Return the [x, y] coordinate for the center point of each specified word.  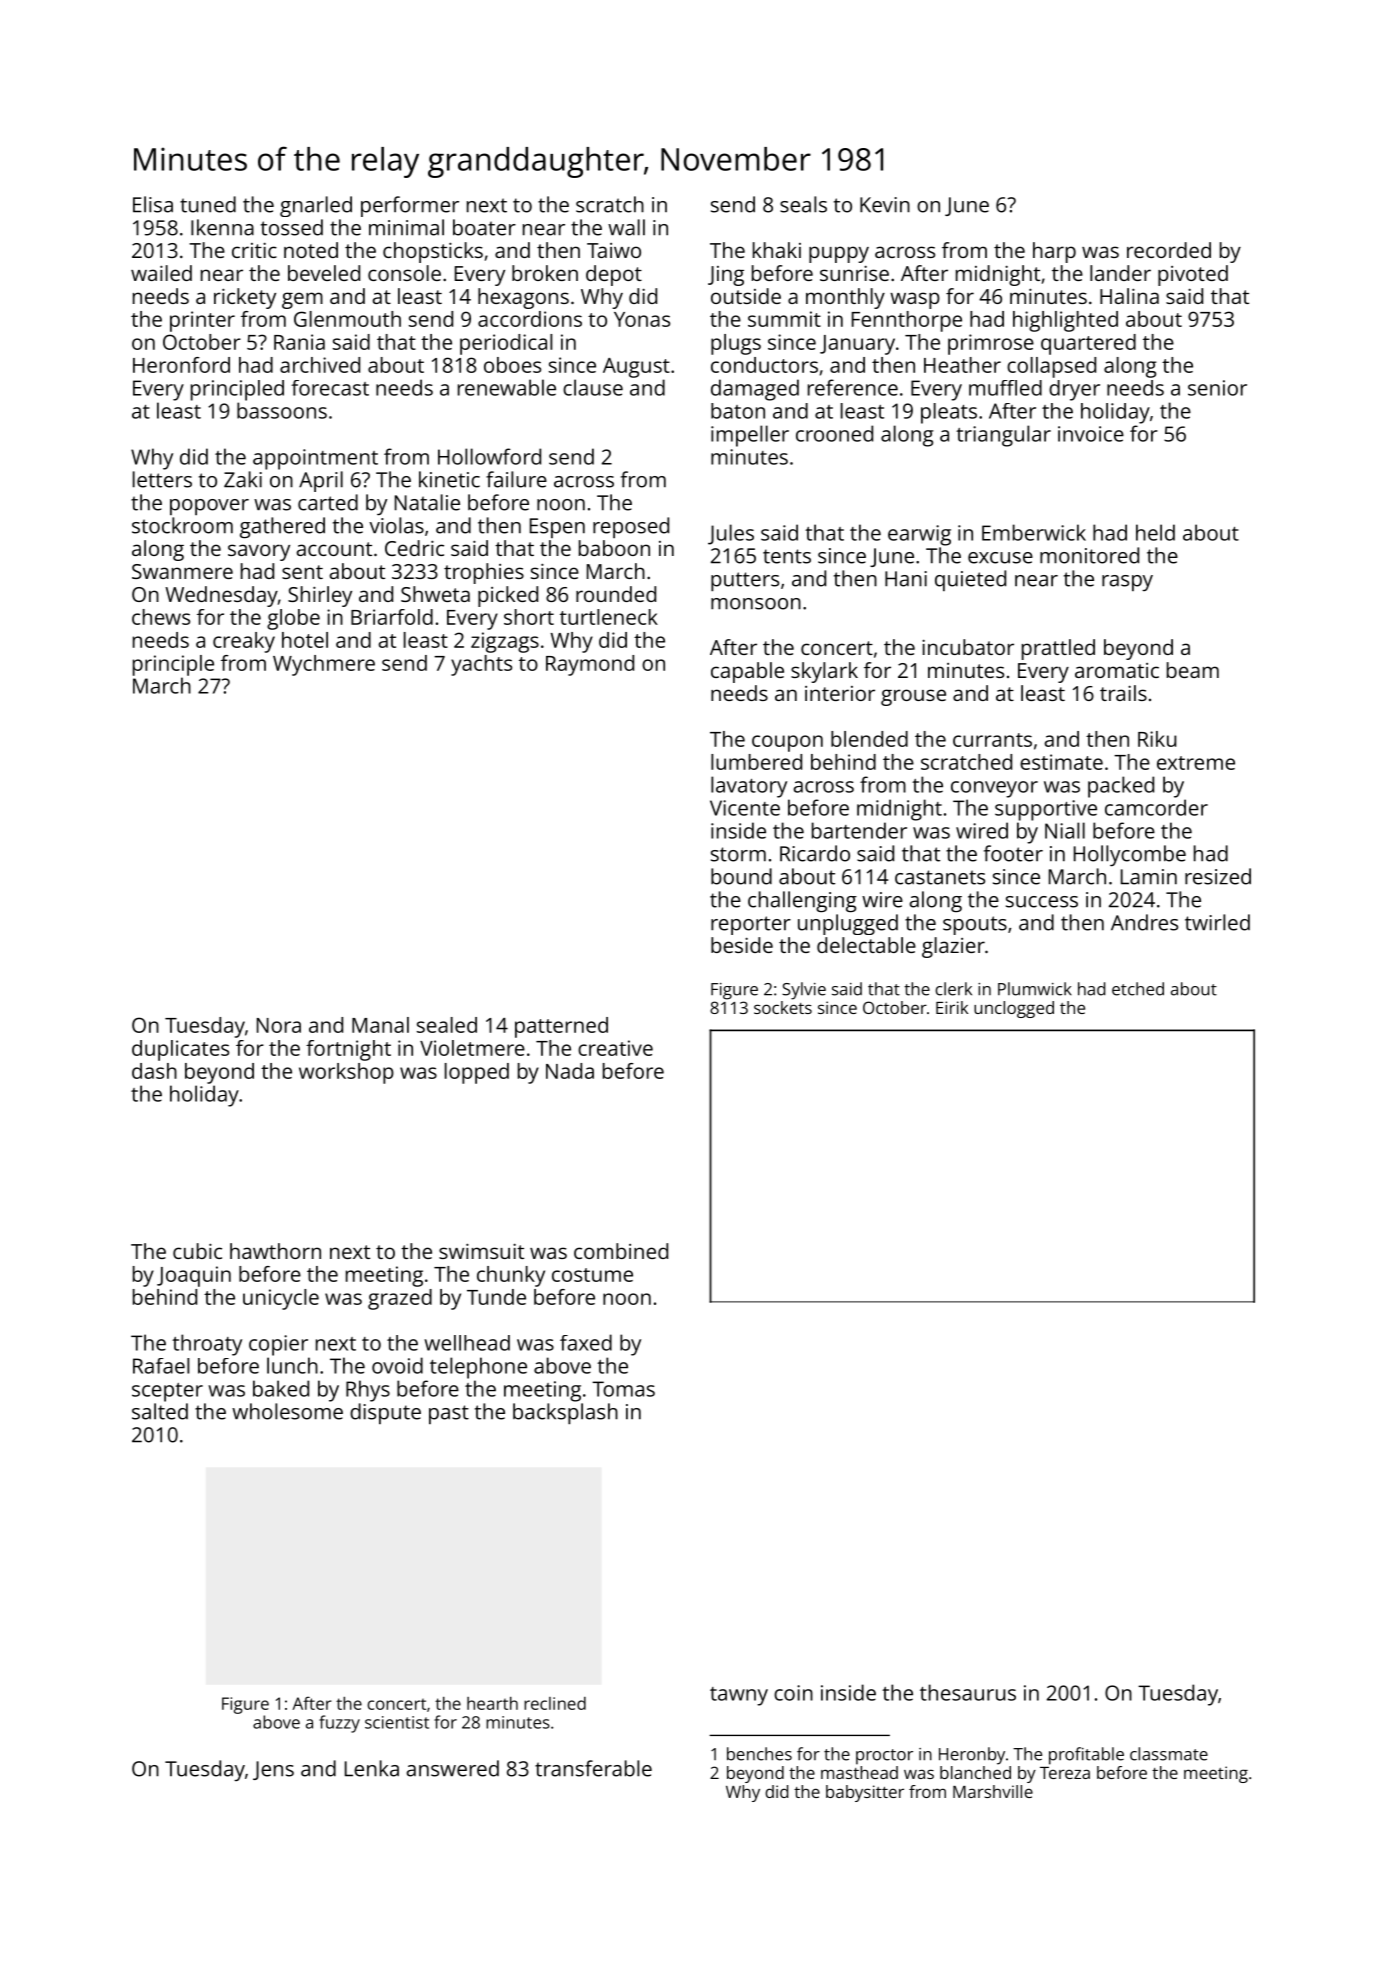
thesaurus [968, 1692]
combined [621, 1251]
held [1155, 532]
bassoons [282, 410]
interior [840, 693]
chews [161, 617]
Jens [273, 1770]
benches [759, 1754]
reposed [631, 527]
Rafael [161, 1366]
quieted [970, 580]
